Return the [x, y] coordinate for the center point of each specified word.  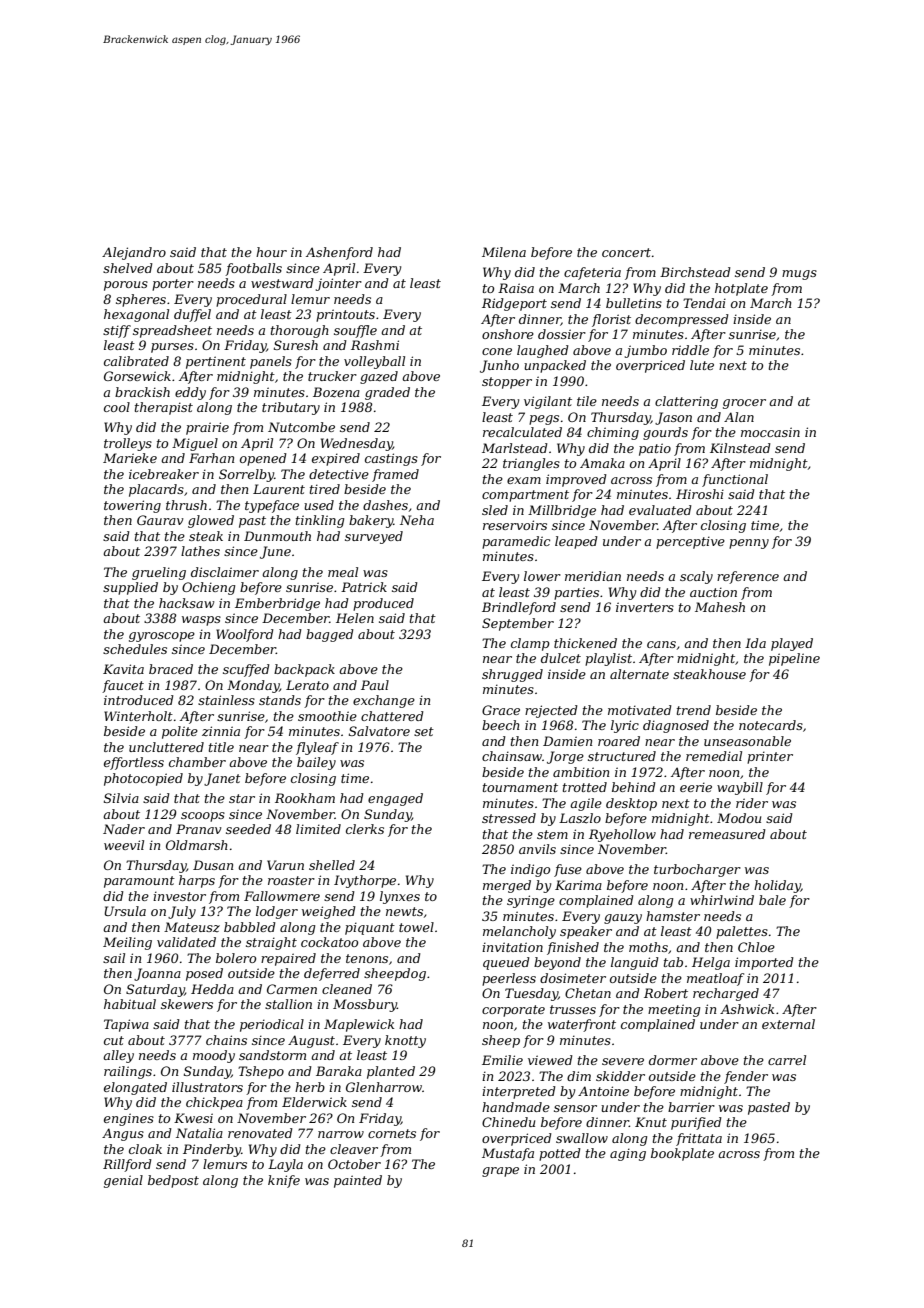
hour [271, 252]
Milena [504, 252]
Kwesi [193, 1118]
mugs [799, 275]
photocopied [143, 779]
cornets [392, 1133]
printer [770, 757]
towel [416, 927]
